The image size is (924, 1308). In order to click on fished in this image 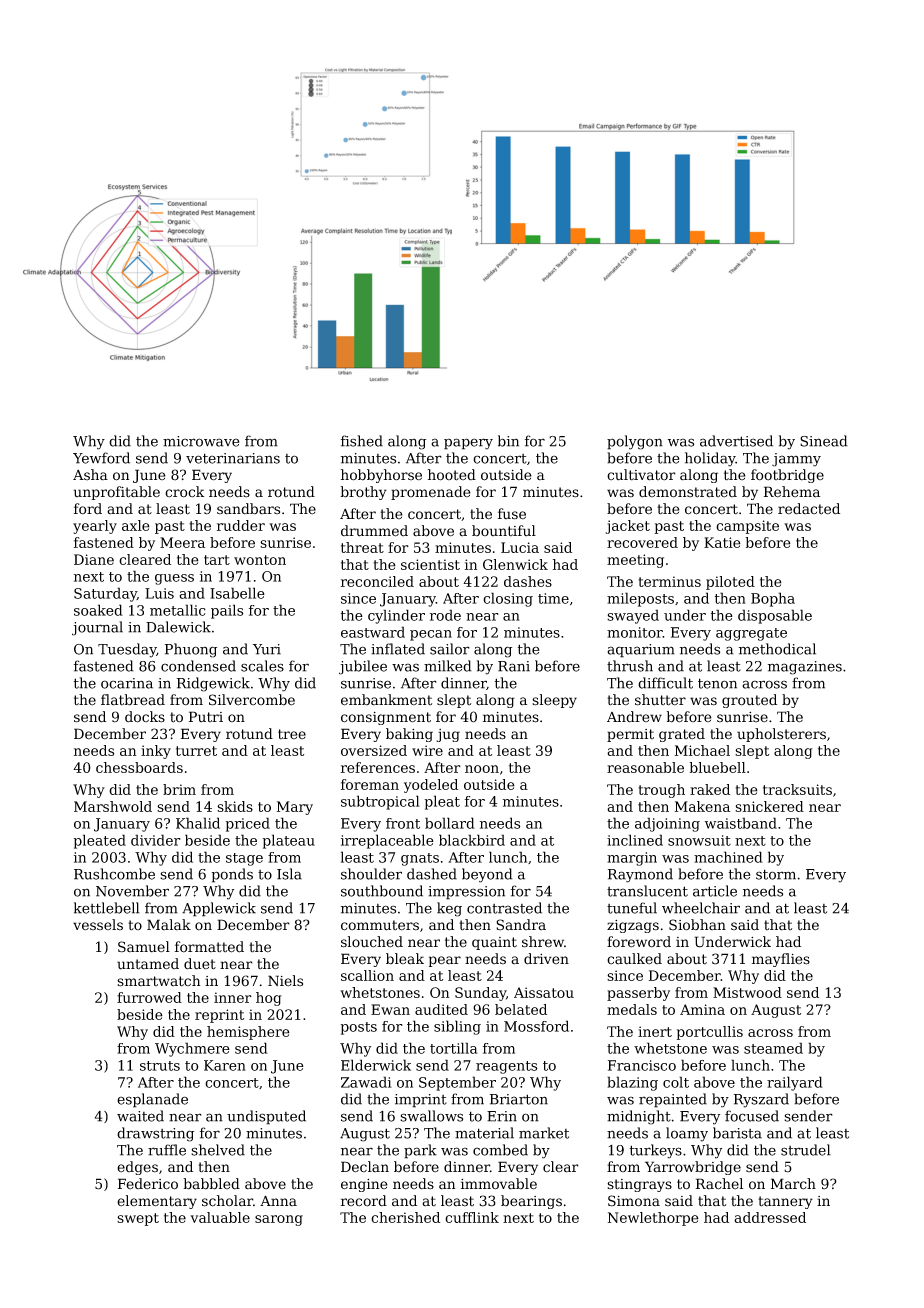, I will do `click(362, 441)`.
